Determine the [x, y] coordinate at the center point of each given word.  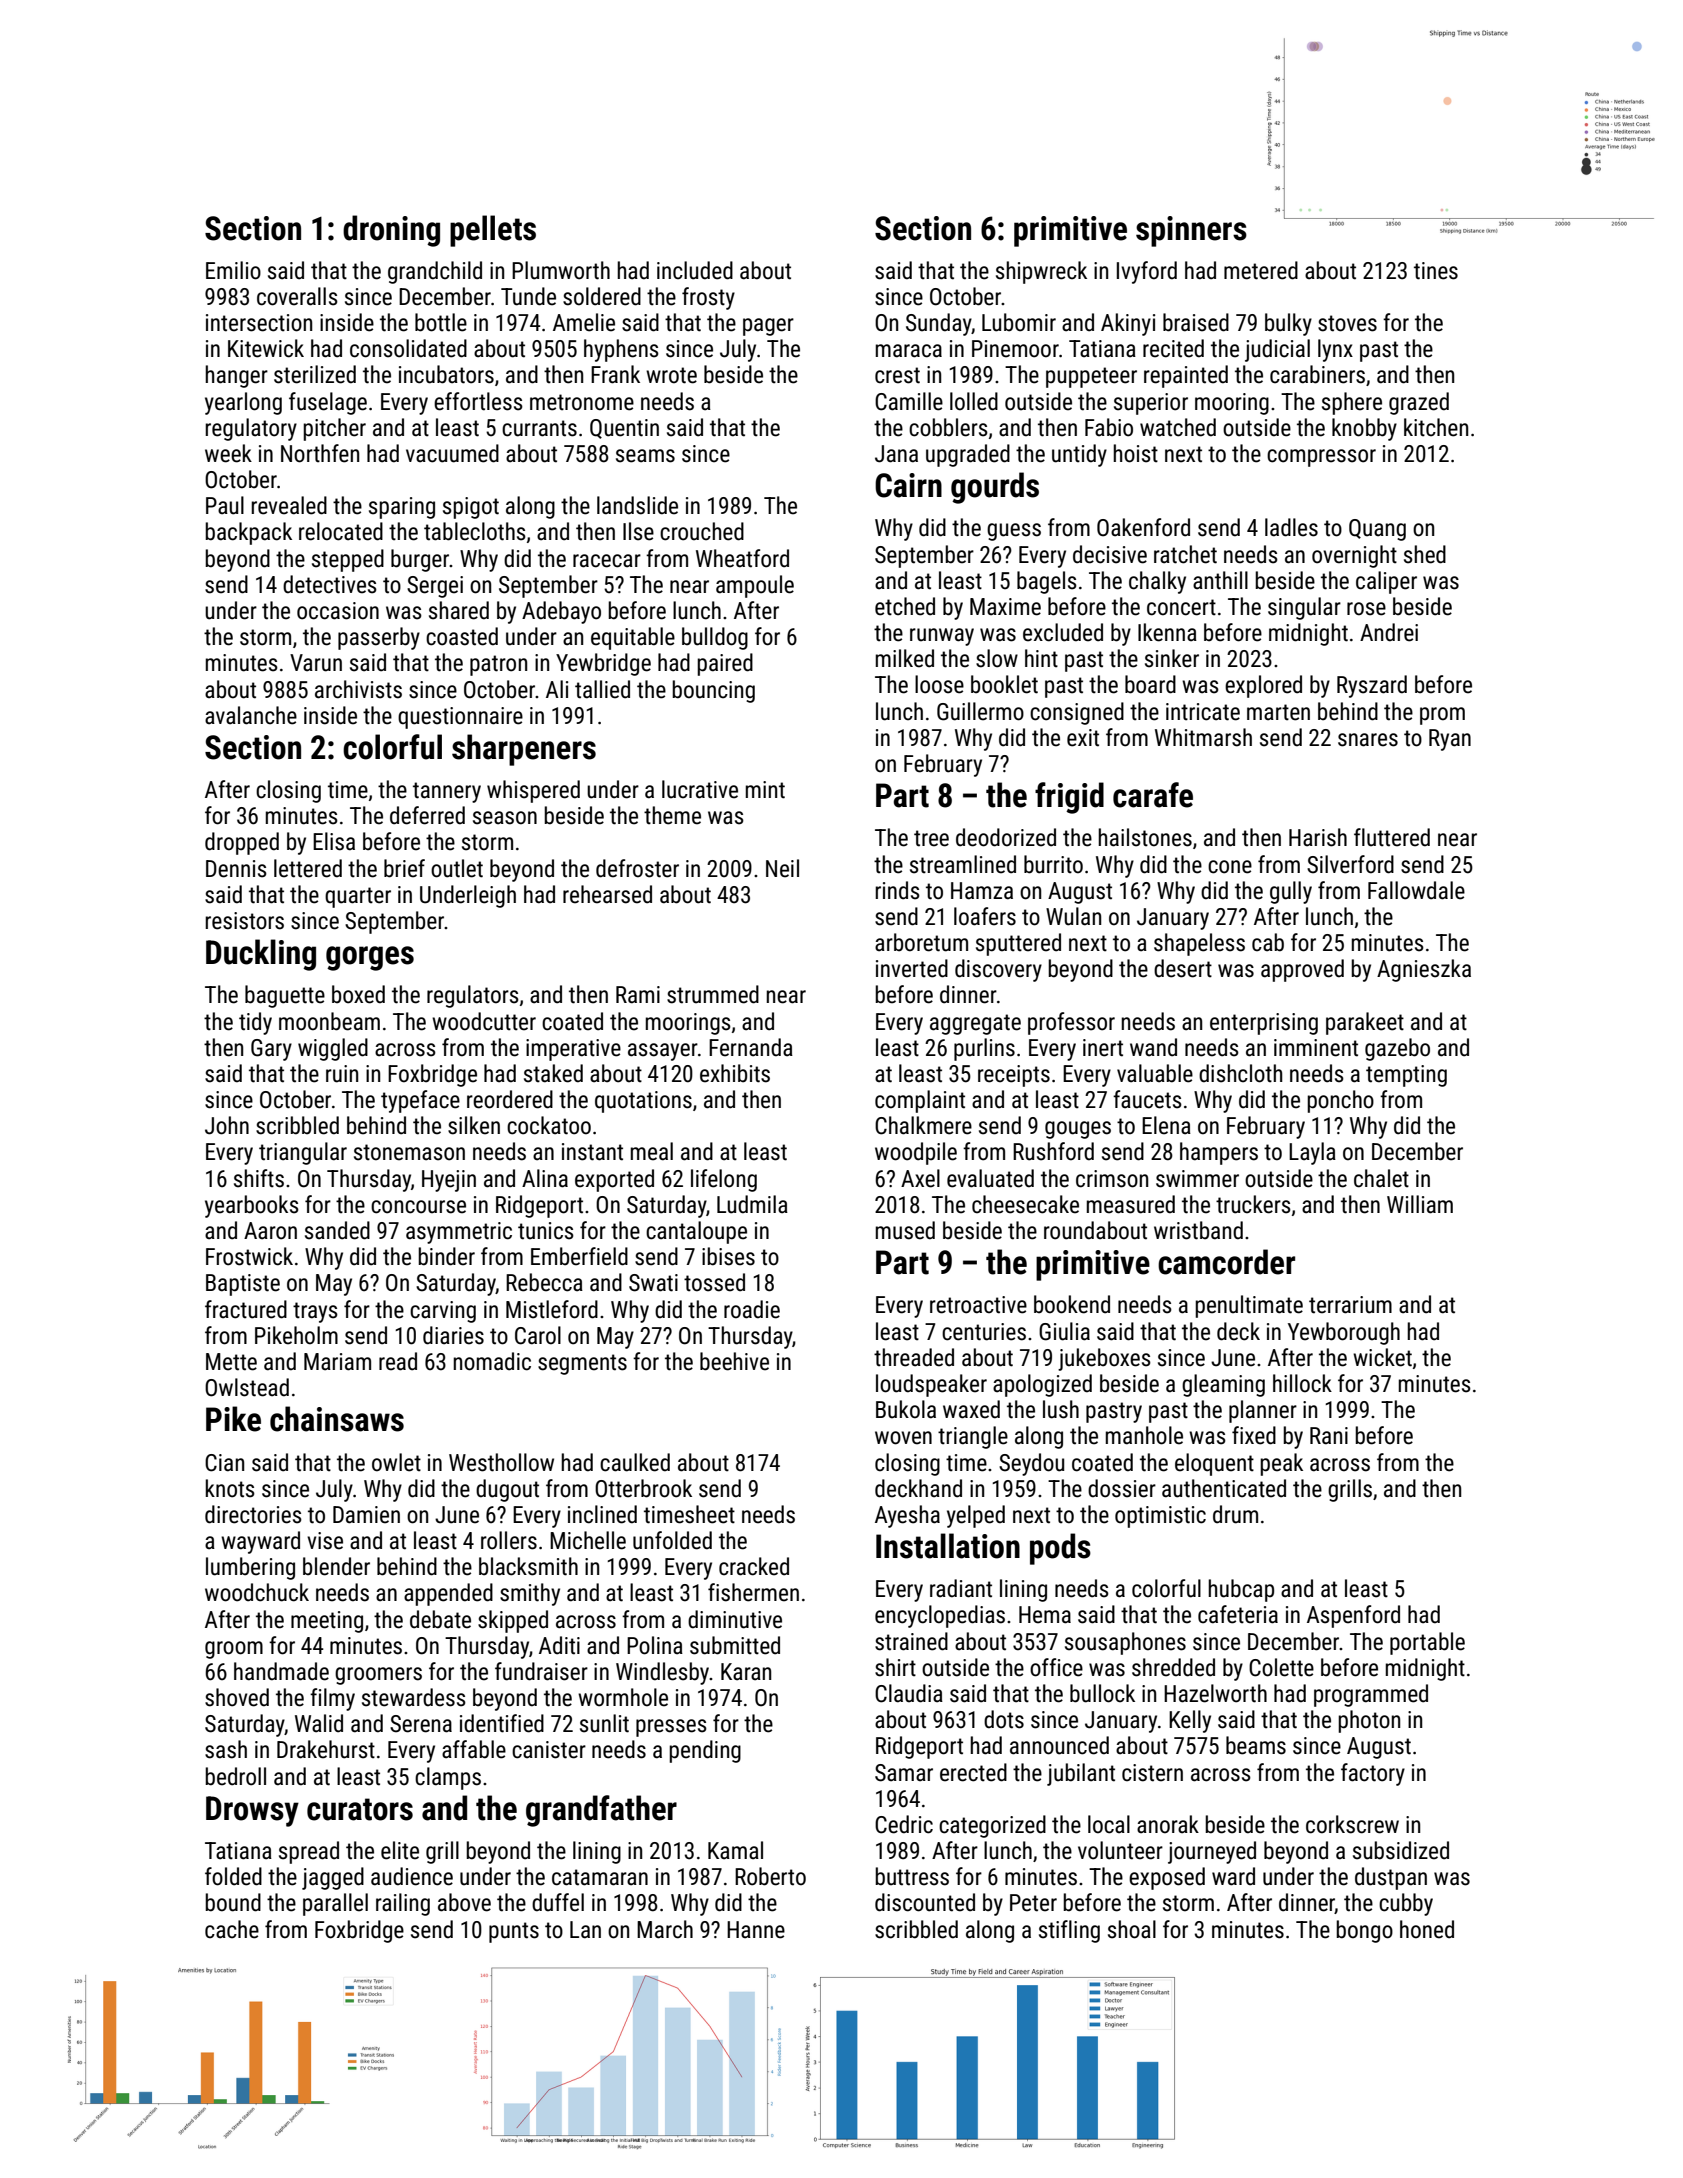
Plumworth [561, 270]
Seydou [1031, 1464]
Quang [1377, 530]
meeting [327, 1622]
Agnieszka [1424, 970]
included [695, 270]
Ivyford [1147, 272]
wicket [1382, 1357]
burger [420, 560]
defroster [637, 868]
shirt [895, 1667]
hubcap [1241, 1590]
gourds [995, 488]
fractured [246, 1309]
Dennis [236, 869]
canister [549, 1750]
